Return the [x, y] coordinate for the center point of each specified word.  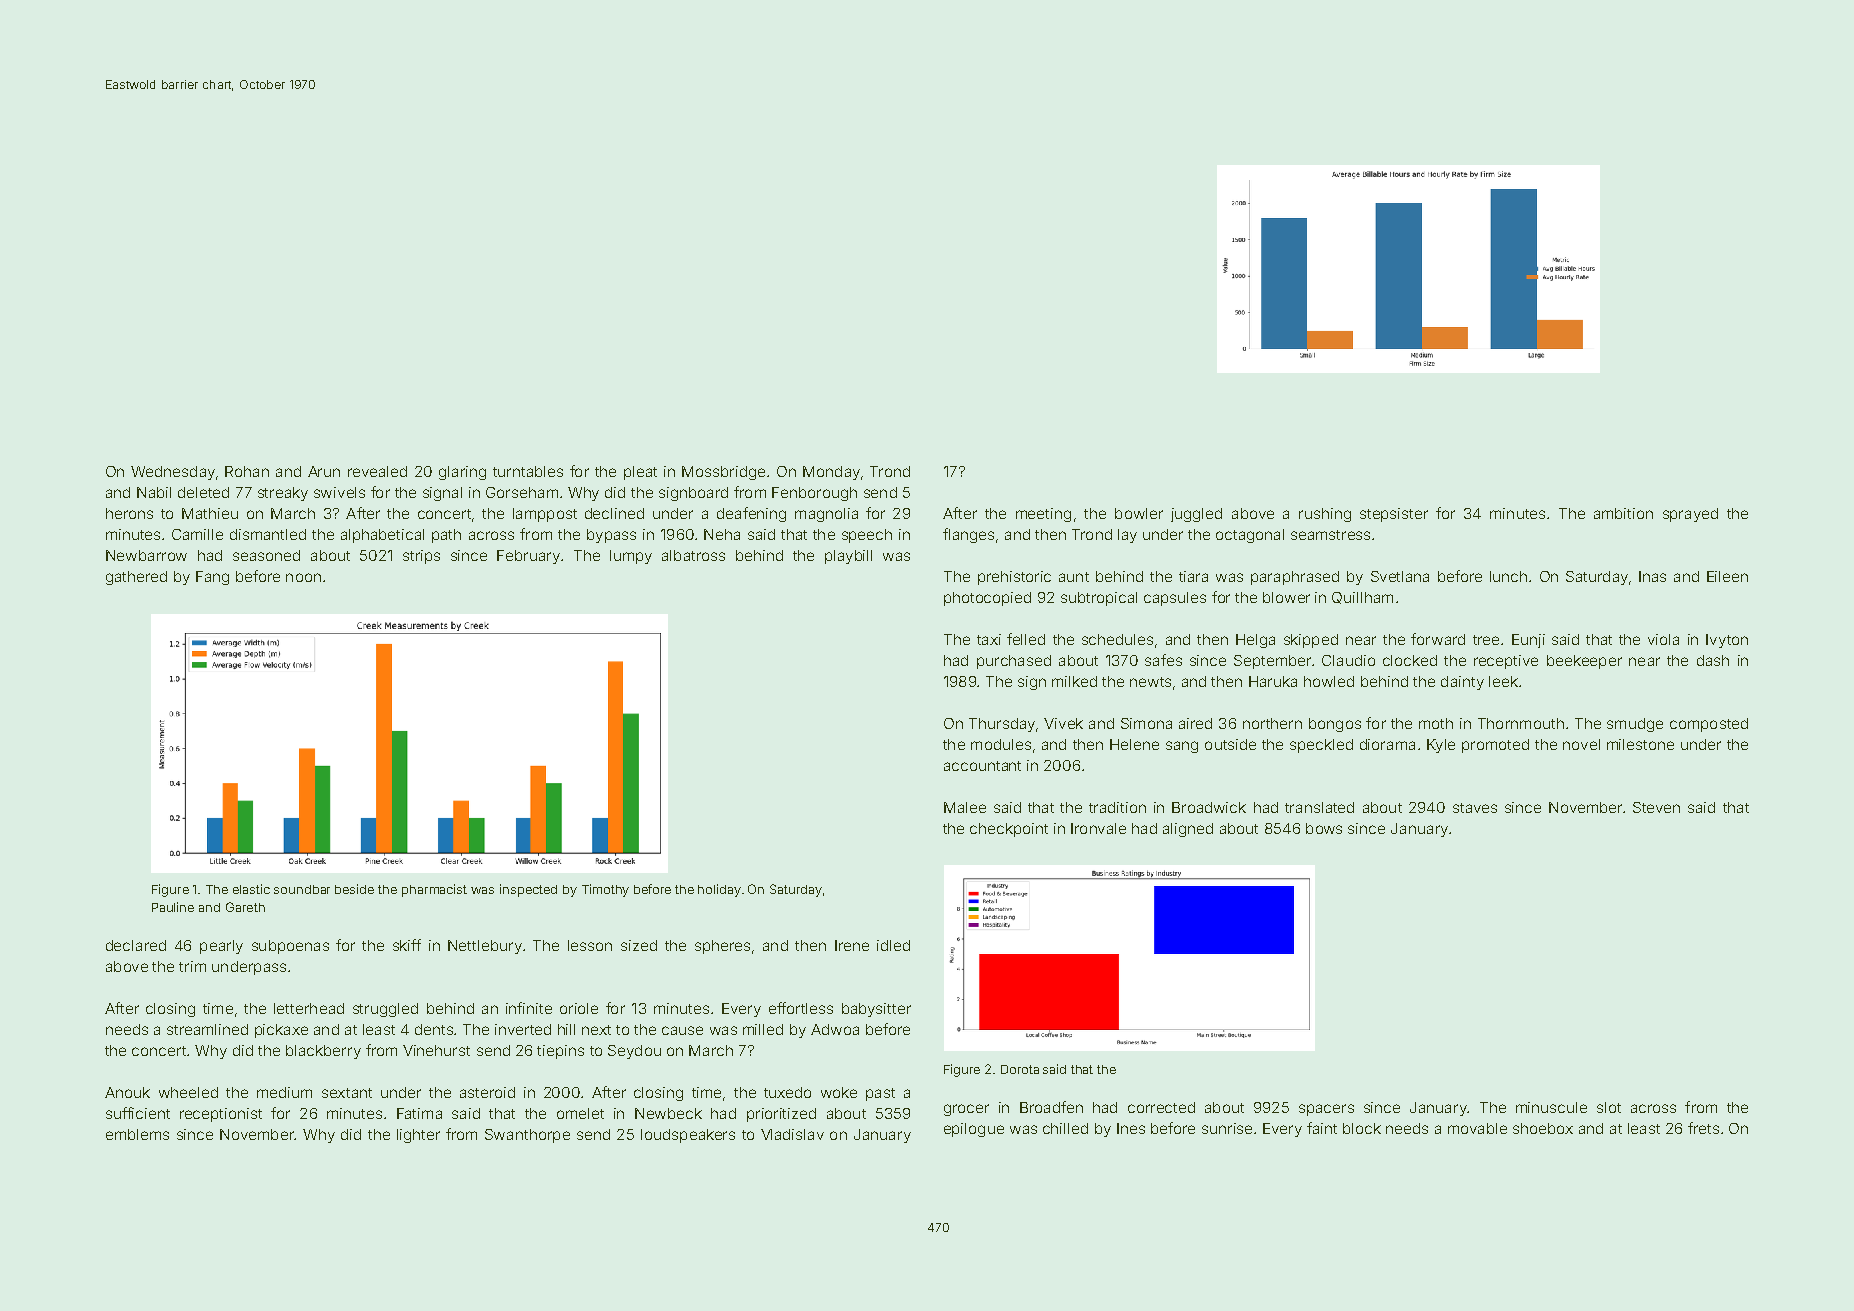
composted [1709, 725]
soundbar [302, 889]
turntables [528, 471]
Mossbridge [723, 473]
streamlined [207, 1029]
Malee [965, 807]
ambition [1623, 513]
